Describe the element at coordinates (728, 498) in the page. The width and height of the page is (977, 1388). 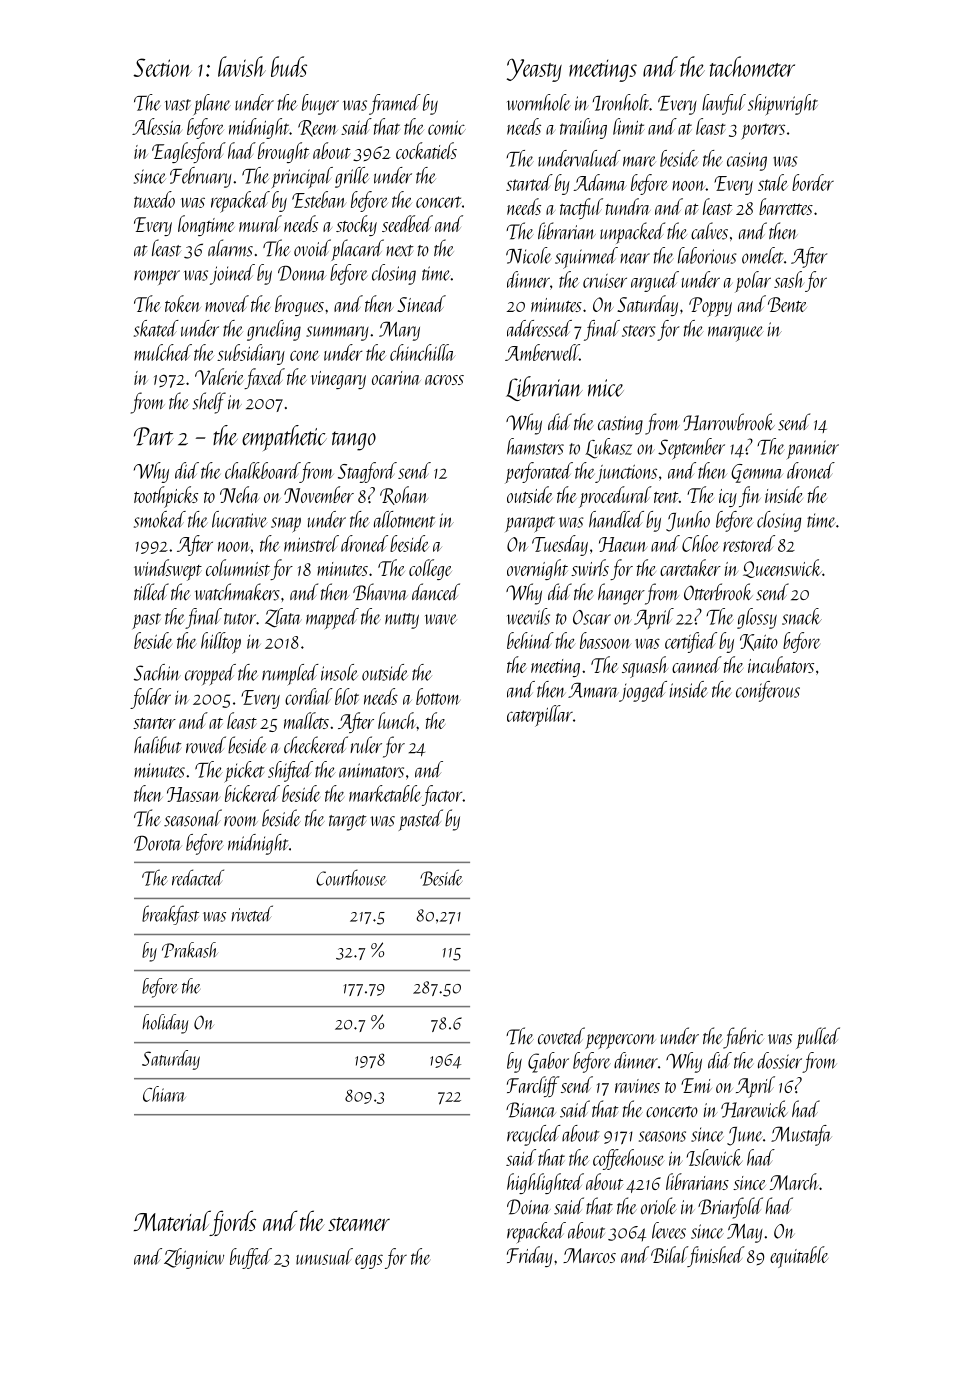
I see `icy` at that location.
